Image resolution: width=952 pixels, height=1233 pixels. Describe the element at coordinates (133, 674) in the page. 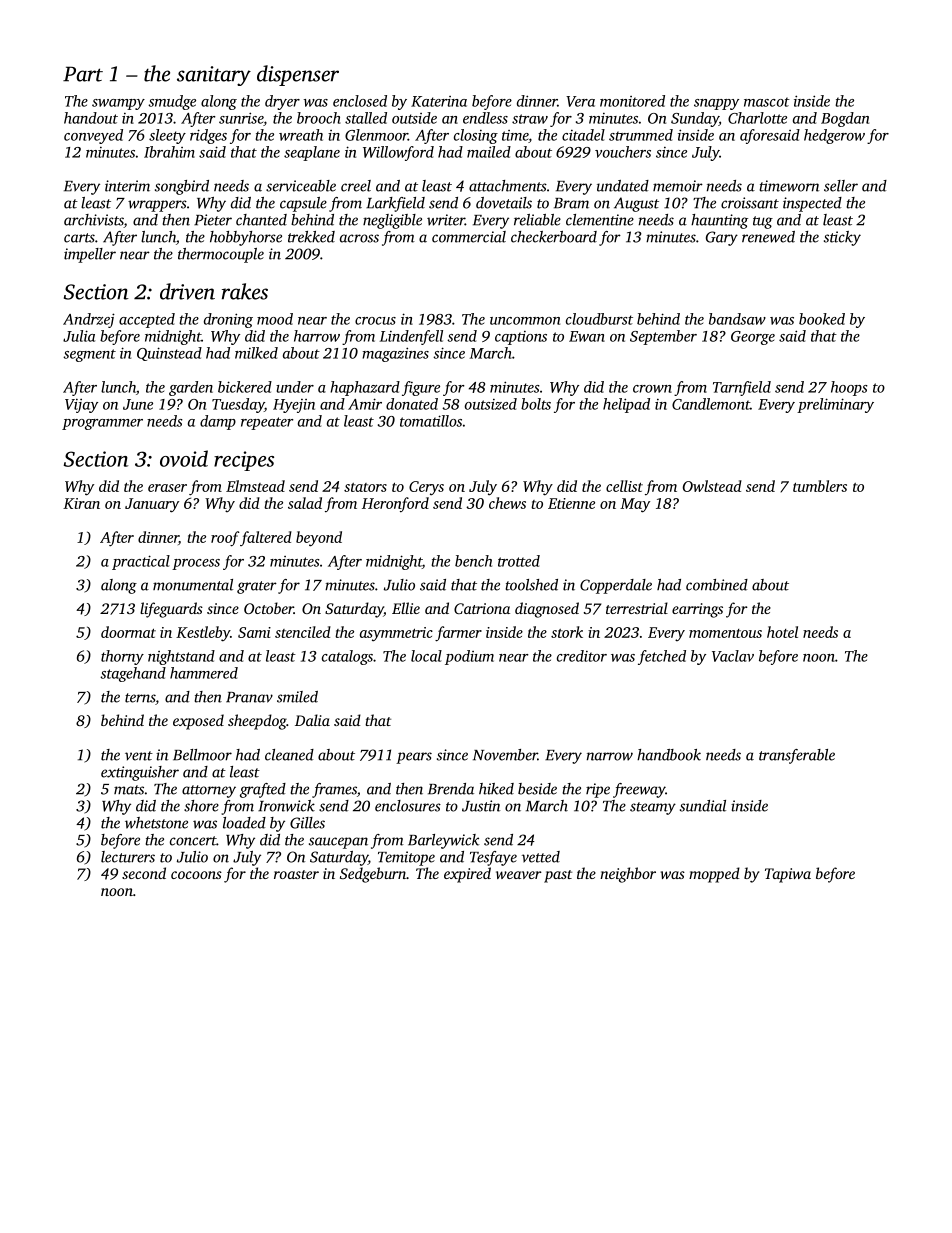

I see `stagehand` at that location.
